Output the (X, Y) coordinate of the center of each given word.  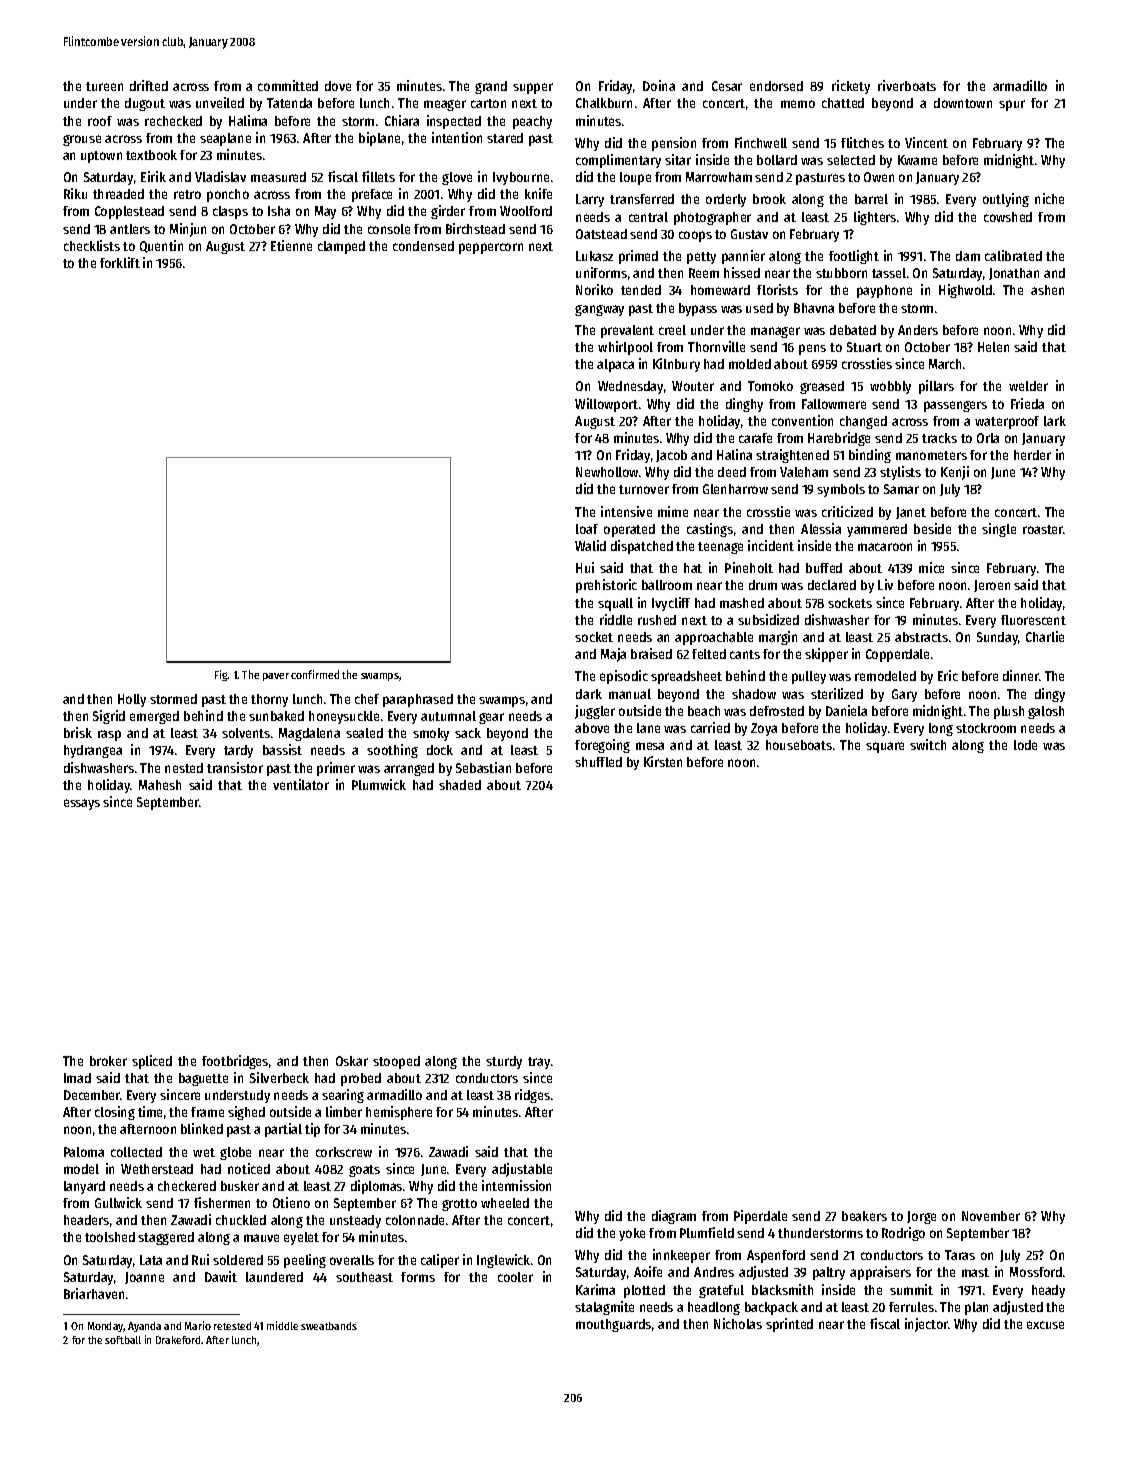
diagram (674, 1217)
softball (123, 1340)
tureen (104, 86)
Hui (585, 567)
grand (491, 87)
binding (870, 456)
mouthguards (613, 1325)
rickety (851, 87)
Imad (77, 1078)
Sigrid (109, 717)
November (991, 1216)
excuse (1045, 1325)
